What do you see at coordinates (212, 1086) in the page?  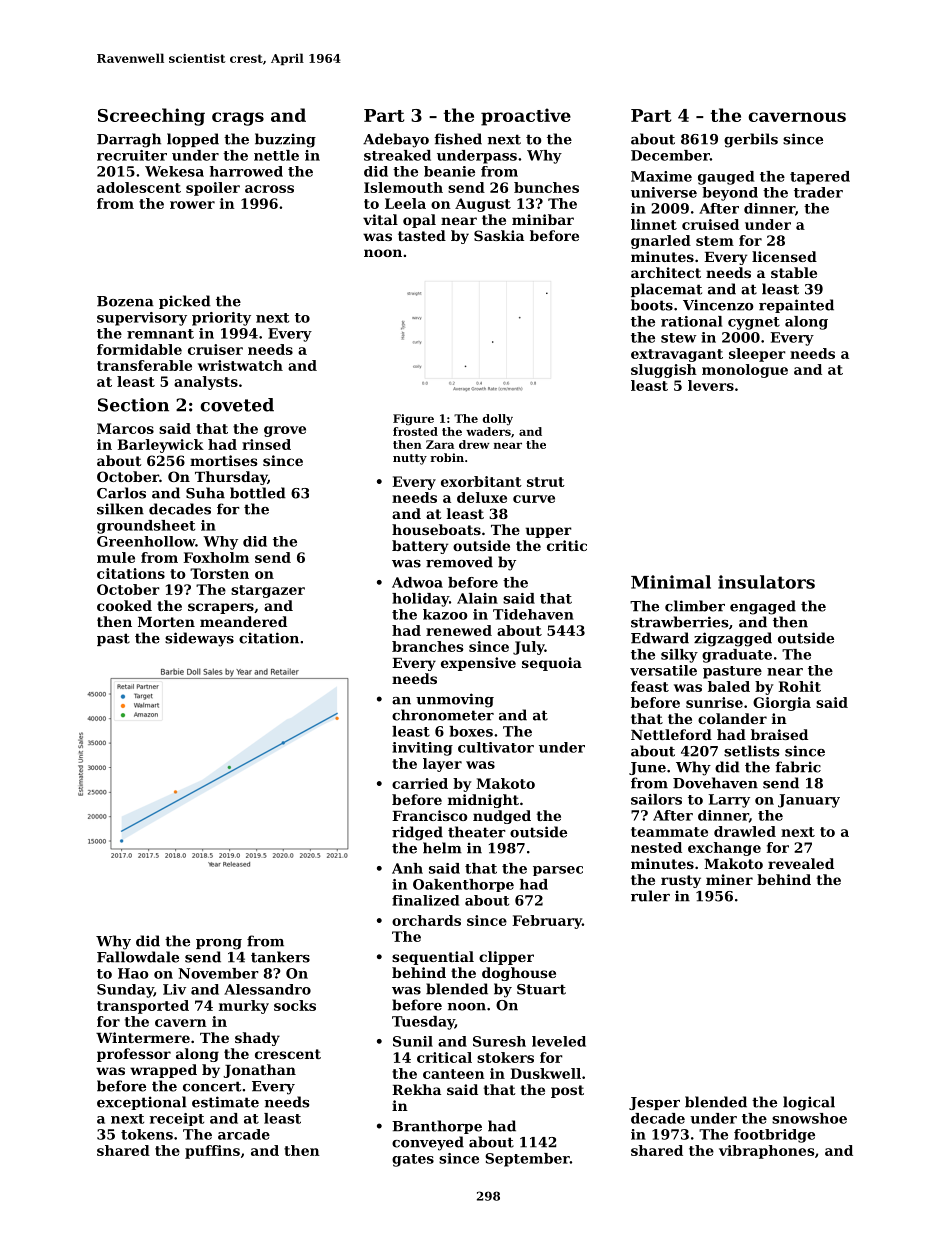 I see `concert` at bounding box center [212, 1086].
